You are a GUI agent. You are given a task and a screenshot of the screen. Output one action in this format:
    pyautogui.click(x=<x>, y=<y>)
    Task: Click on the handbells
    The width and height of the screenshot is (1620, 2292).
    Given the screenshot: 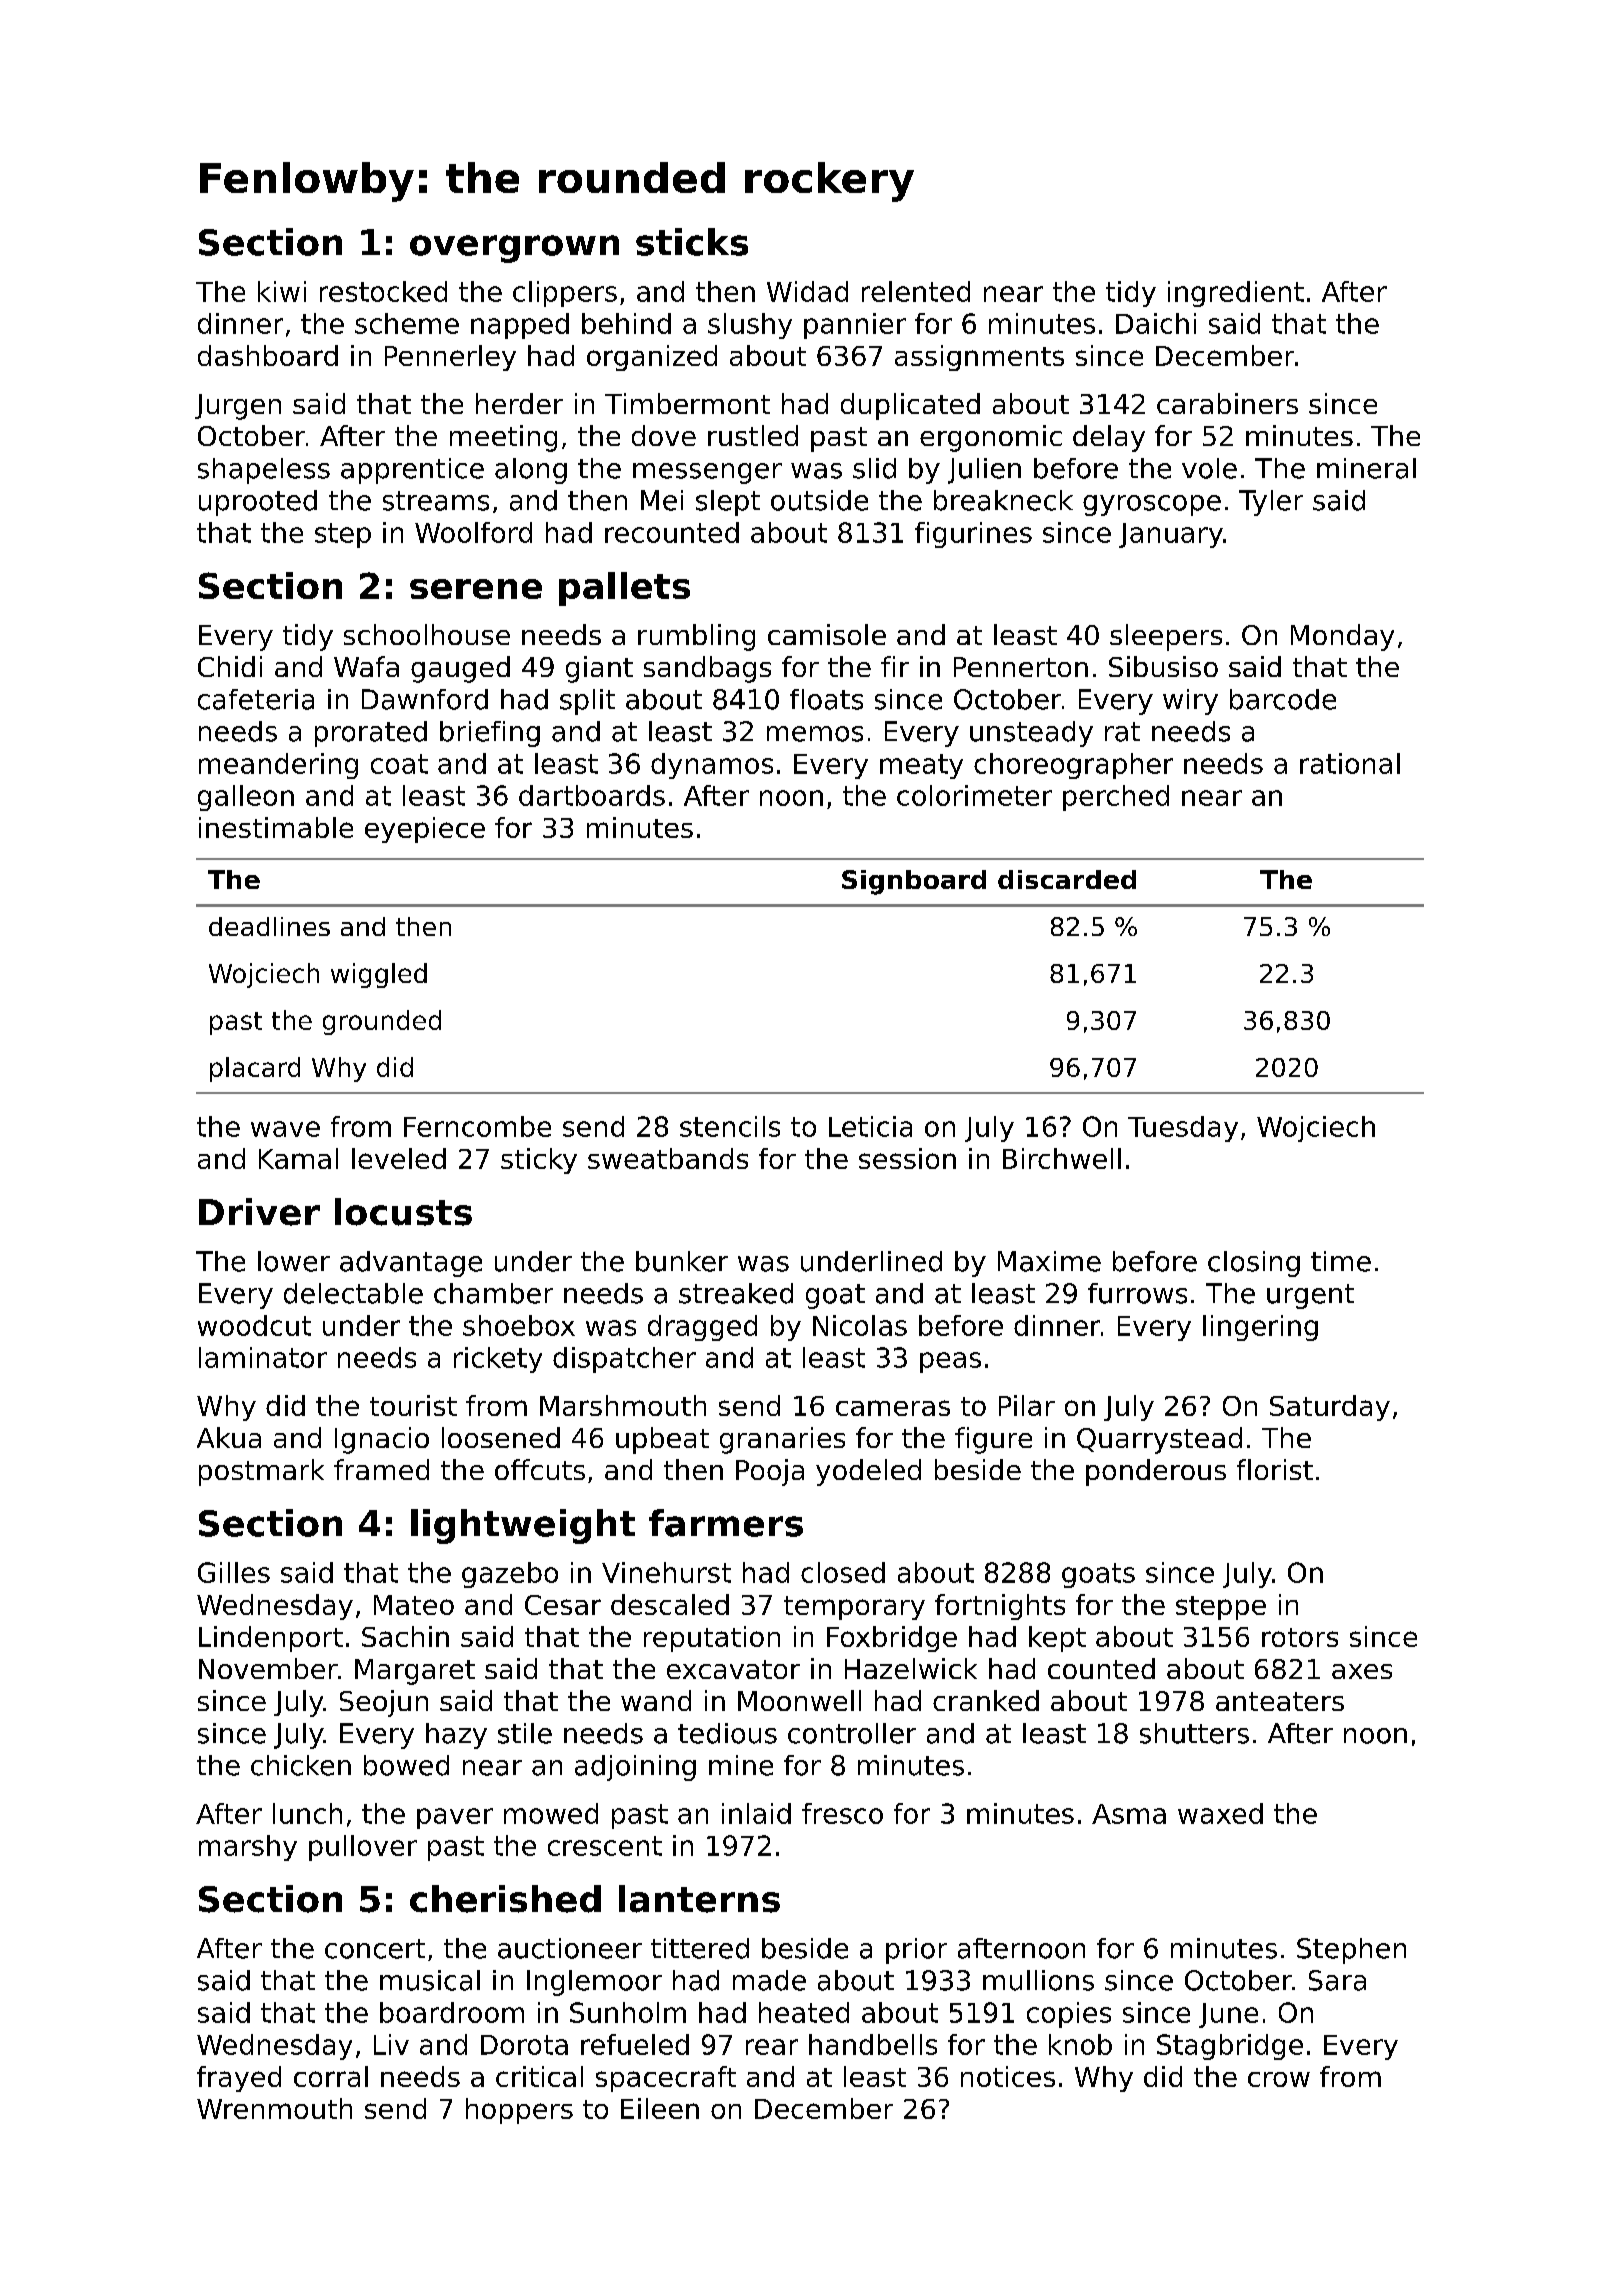 What is the action you would take?
    pyautogui.click(x=873, y=2044)
